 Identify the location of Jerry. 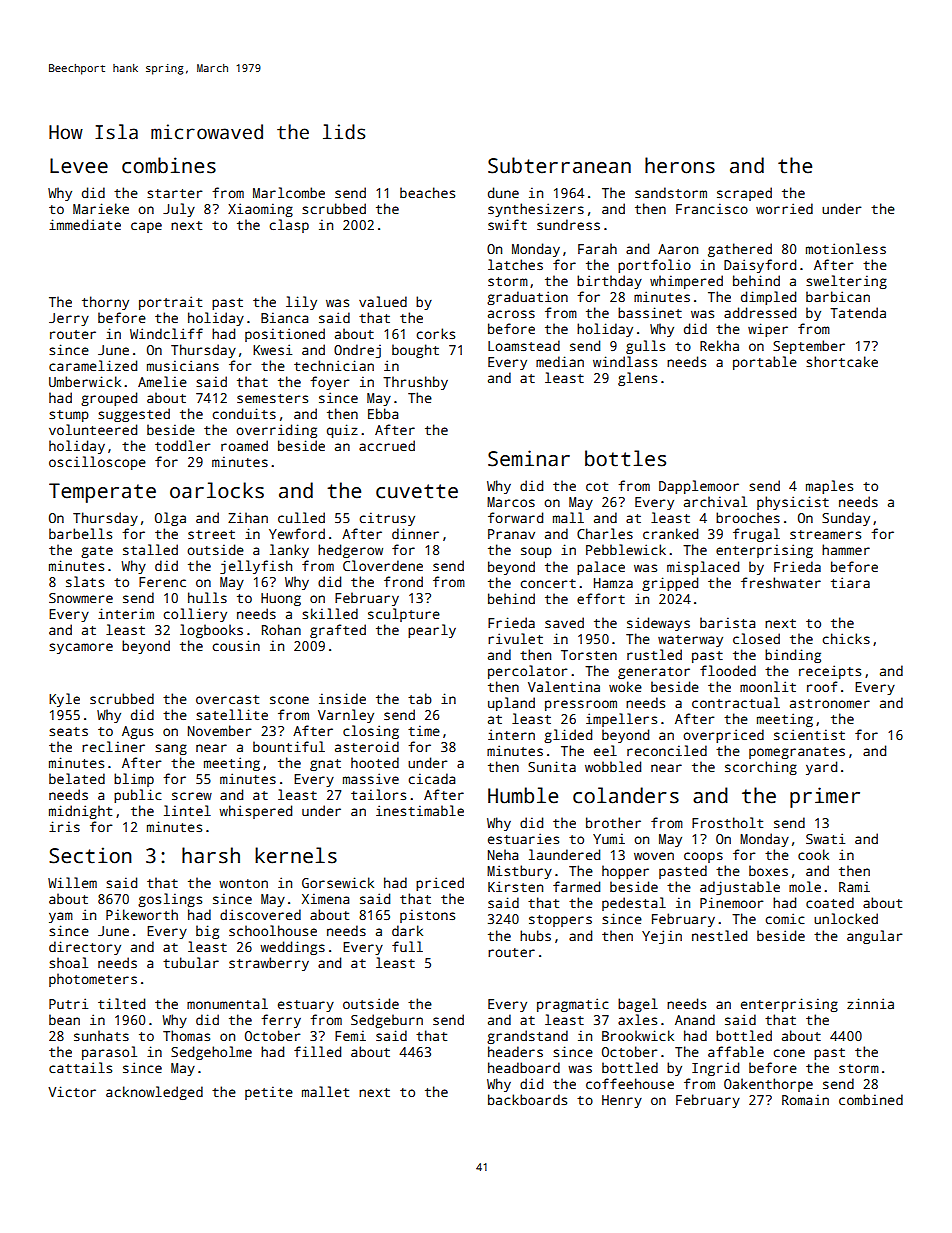
(69, 319).
